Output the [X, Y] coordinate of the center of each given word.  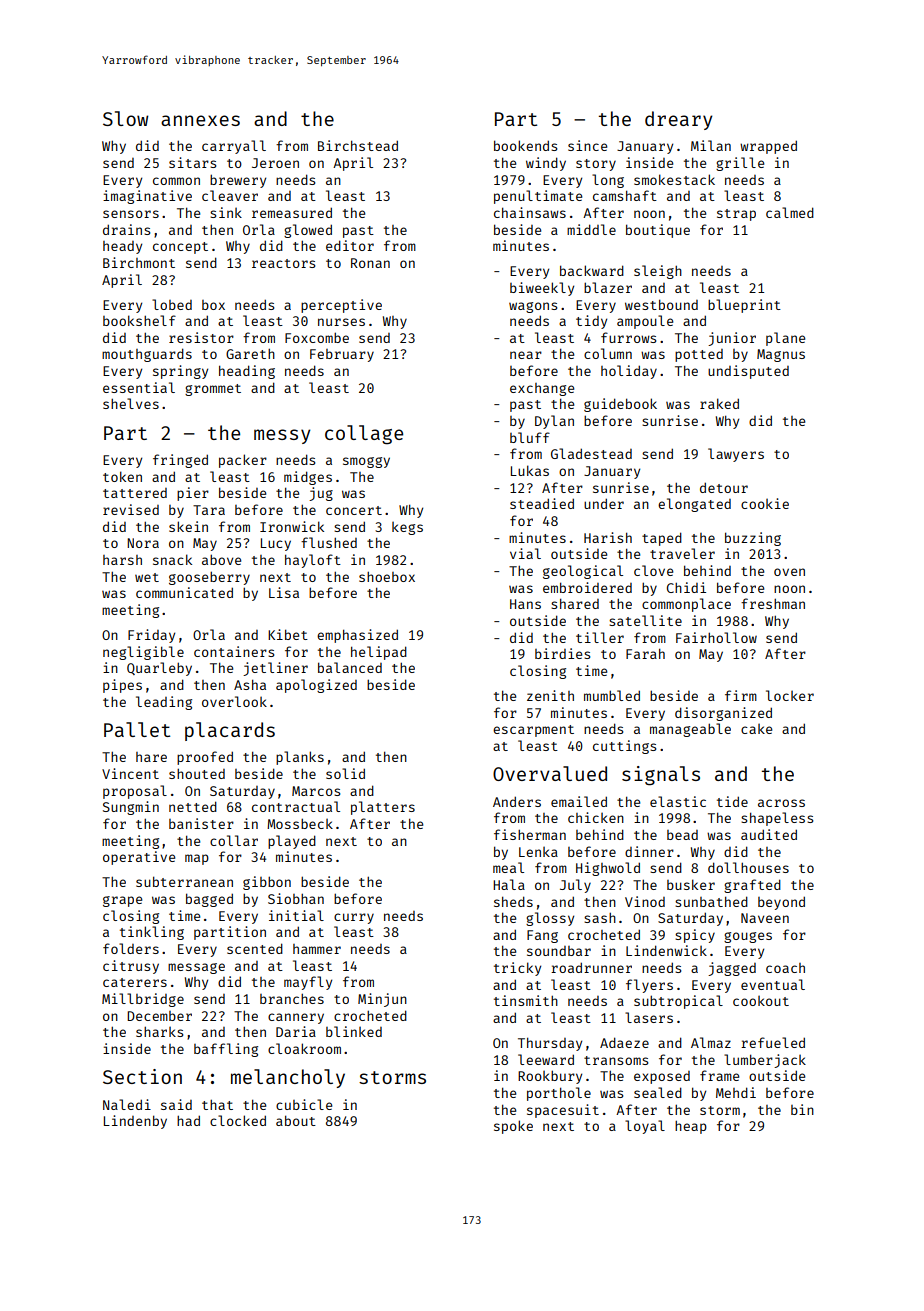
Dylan [554, 422]
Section [142, 1076]
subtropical [678, 1002]
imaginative [147, 197]
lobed [172, 304]
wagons [533, 307]
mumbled [612, 695]
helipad [379, 653]
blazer [608, 287]
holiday [629, 372]
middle [591, 229]
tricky [517, 969]
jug [321, 494]
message [196, 968]
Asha [250, 685]
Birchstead [358, 145]
